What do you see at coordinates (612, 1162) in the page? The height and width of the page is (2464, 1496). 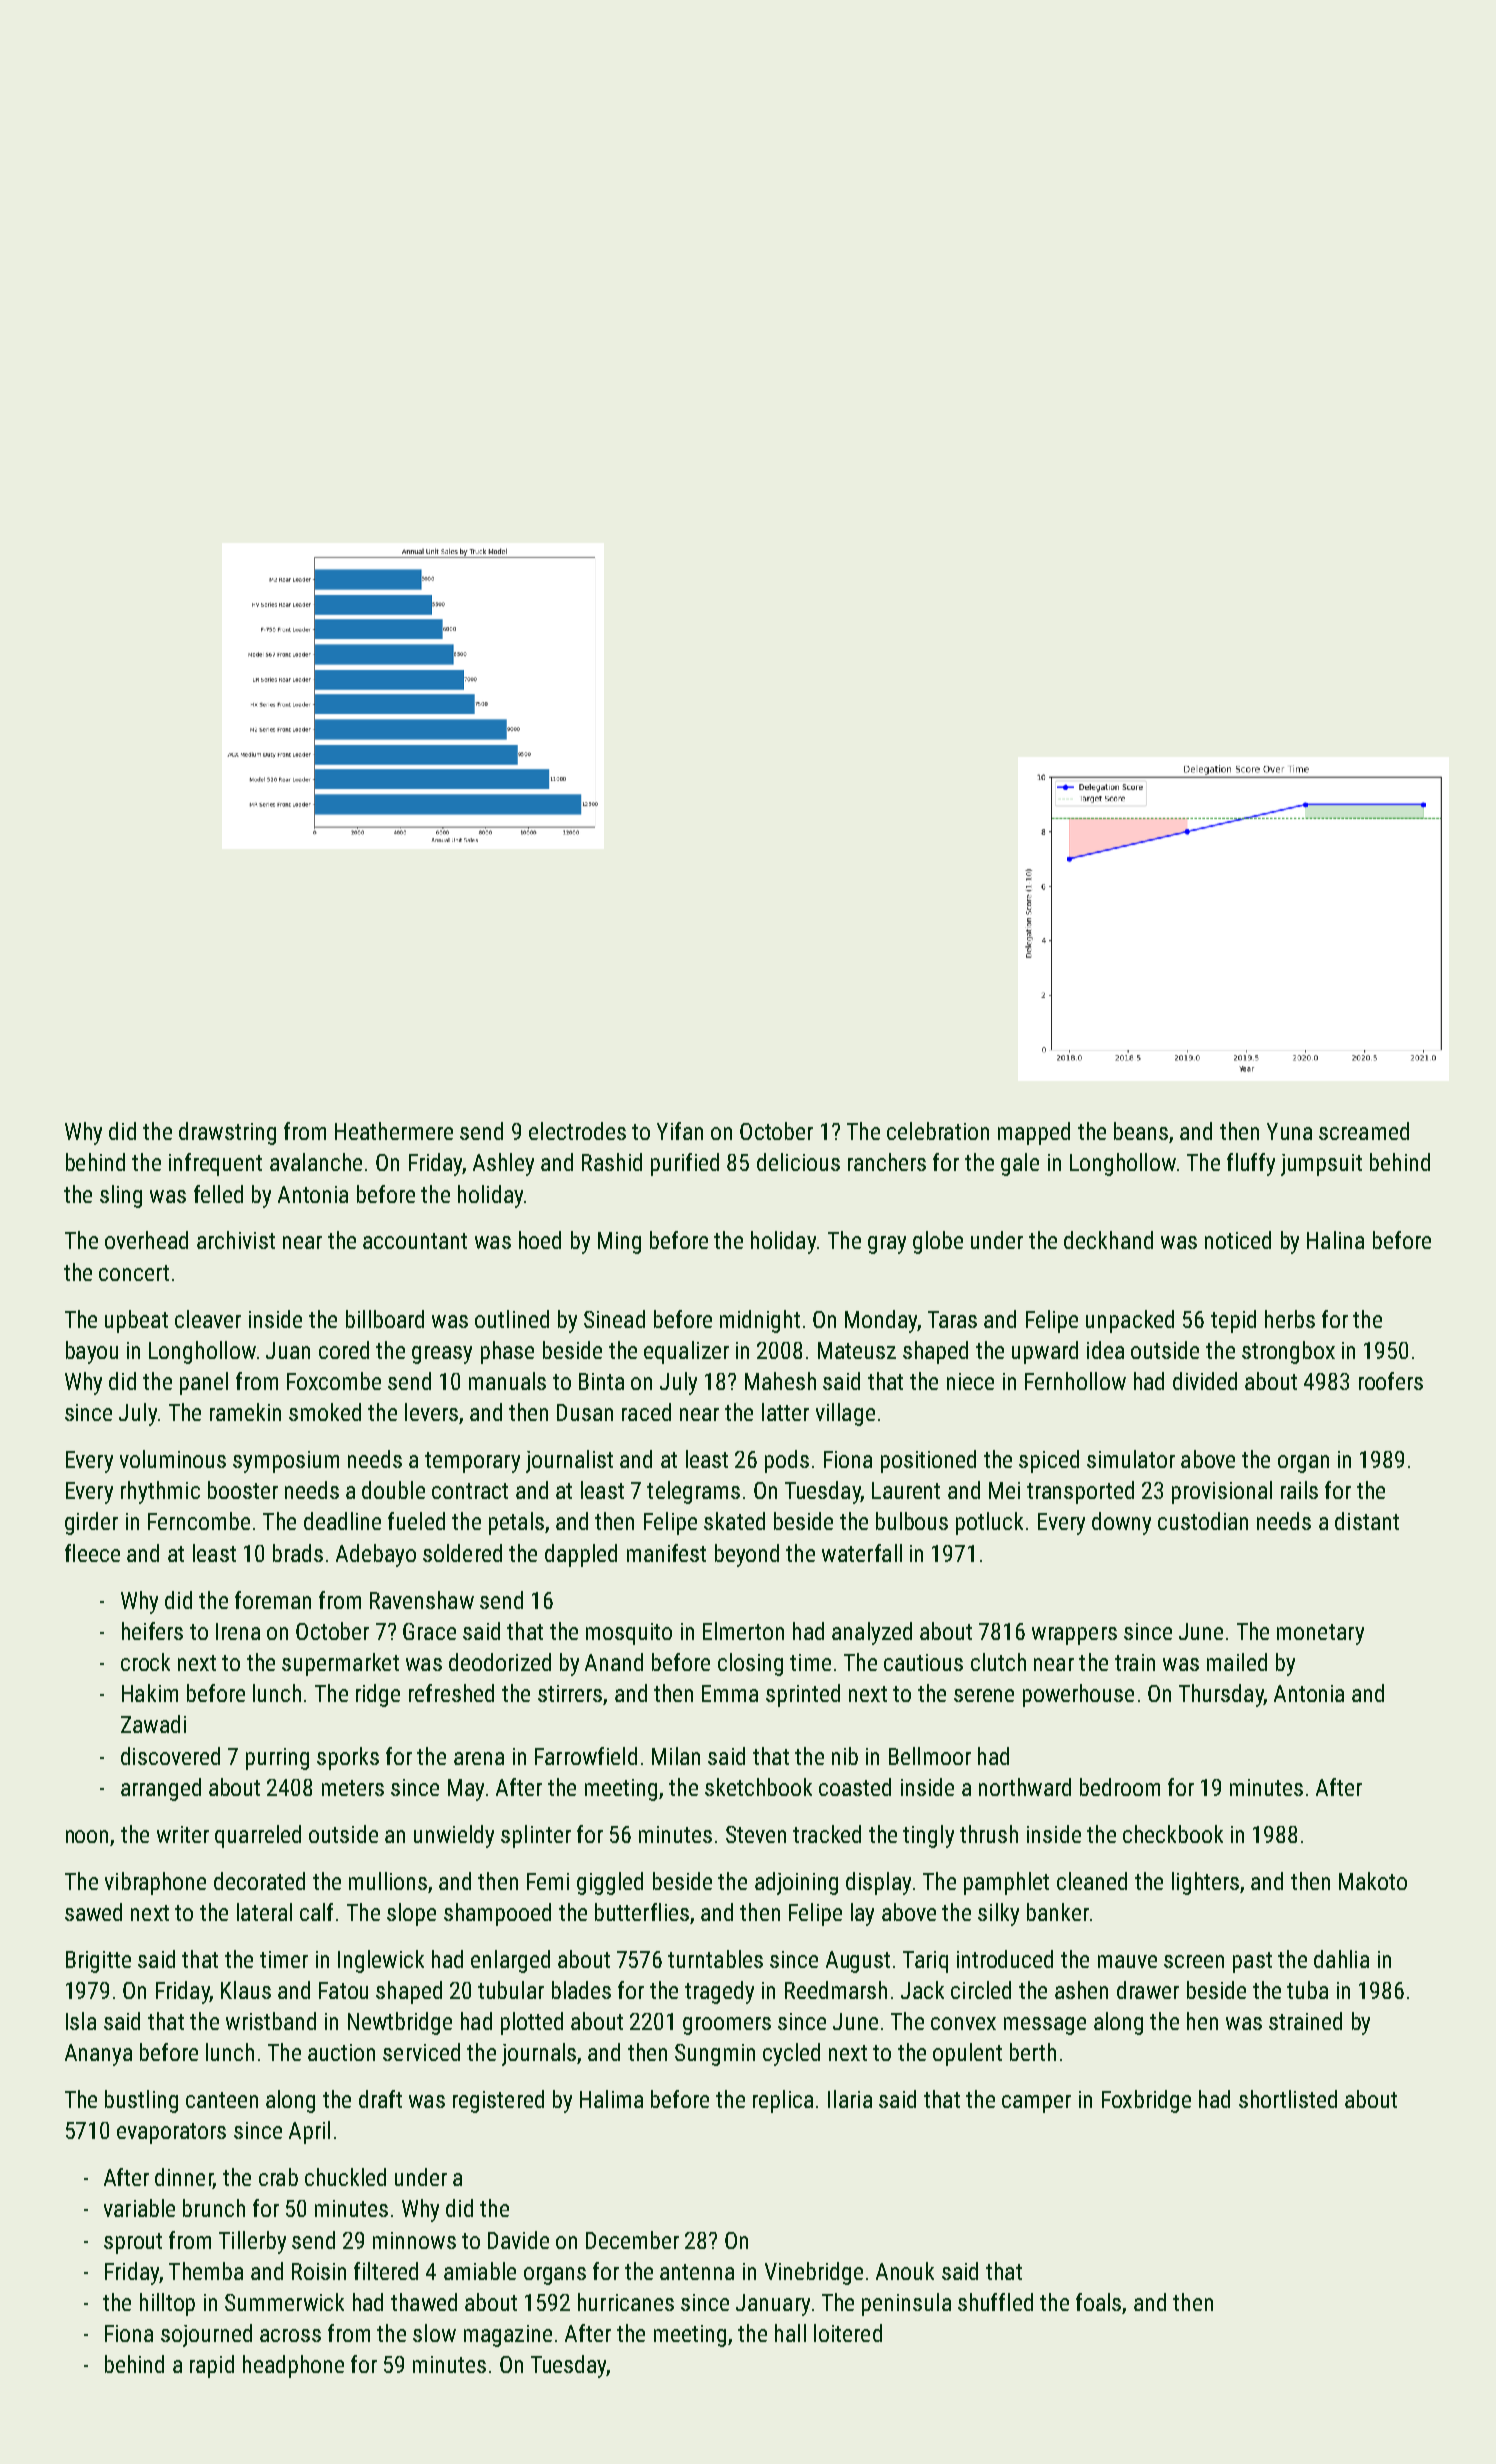 I see `Rashid` at bounding box center [612, 1162].
